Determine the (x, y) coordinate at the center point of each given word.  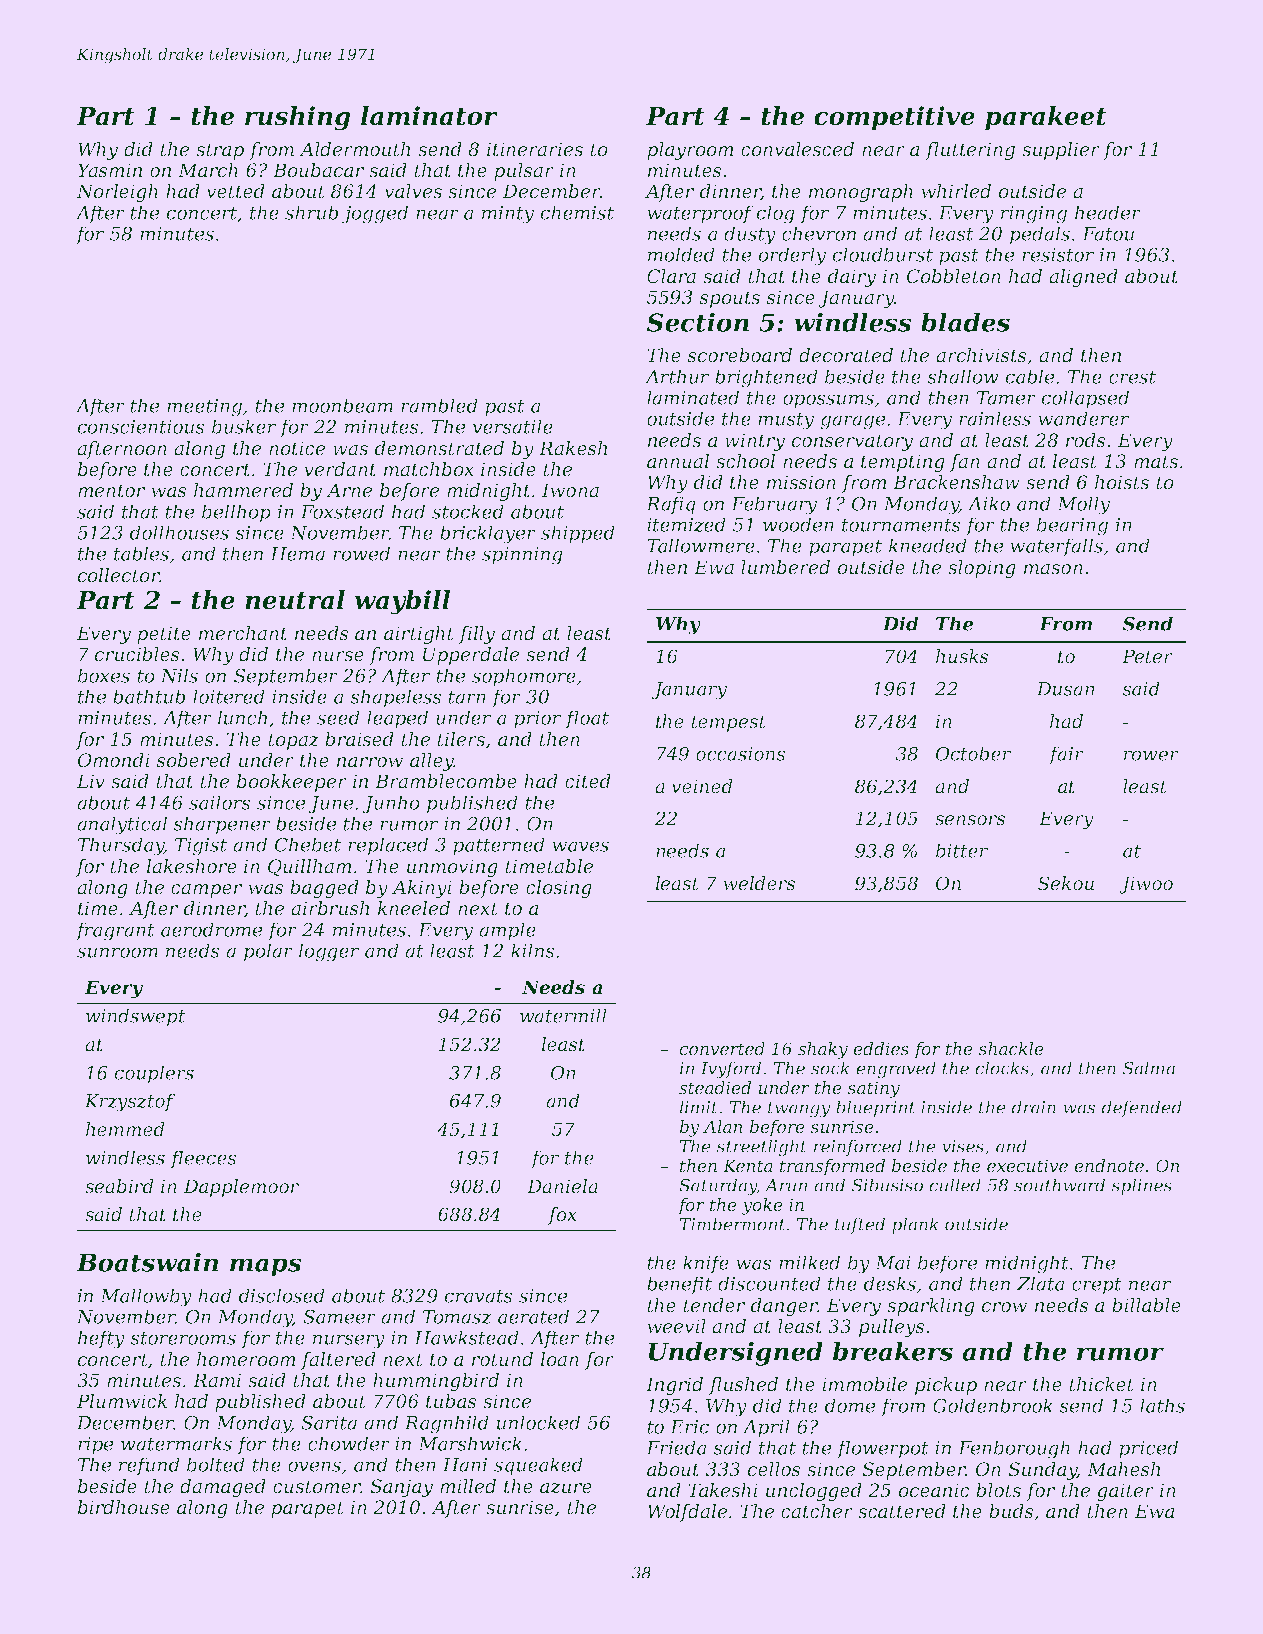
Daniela (562, 1186)
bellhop (236, 513)
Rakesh (573, 448)
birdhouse (124, 1507)
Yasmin (110, 170)
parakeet (1046, 118)
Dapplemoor (241, 1188)
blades (965, 322)
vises (963, 1146)
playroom (690, 151)
